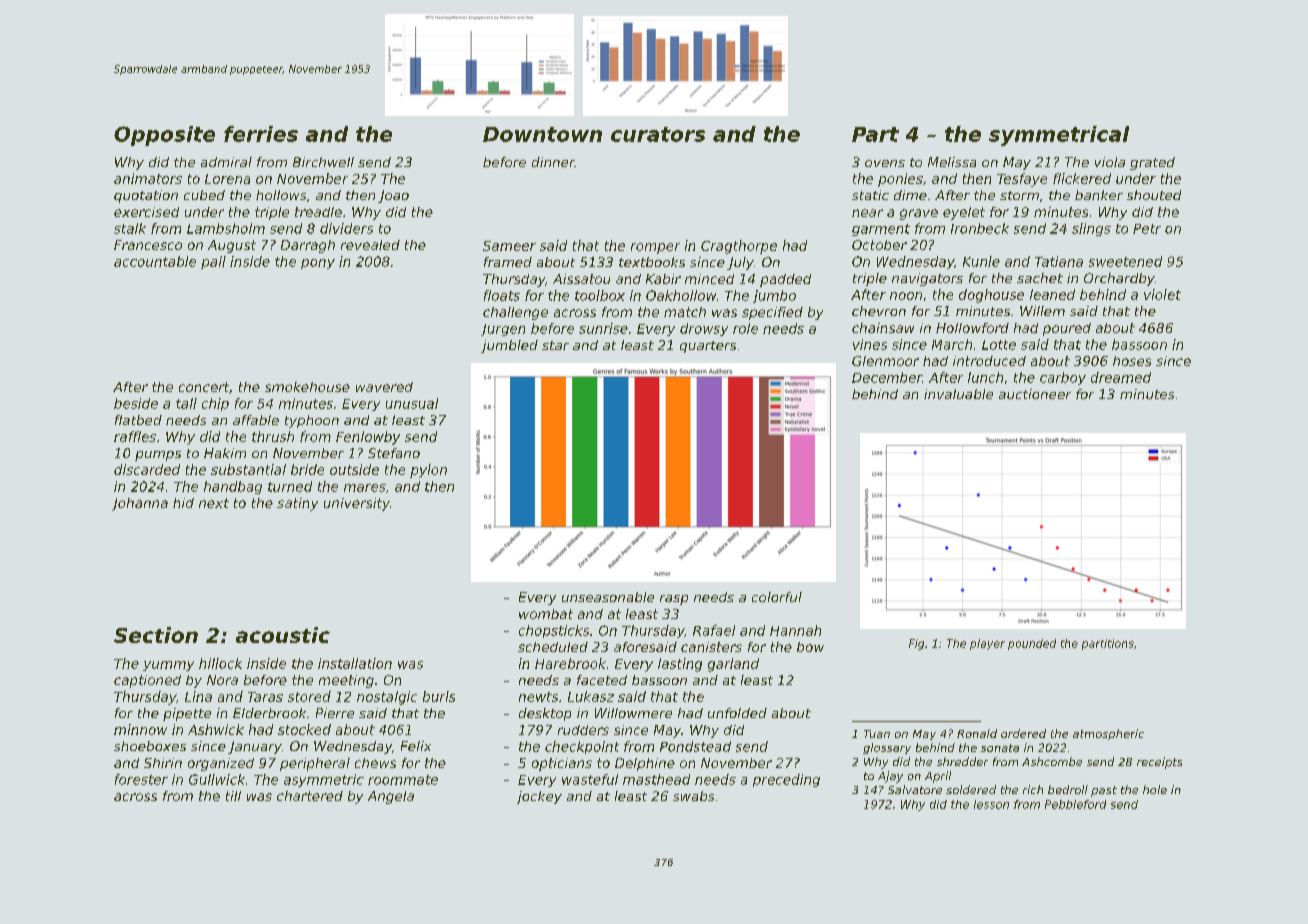 The image size is (1308, 924). I want to click on Lambsholm, so click(226, 228).
